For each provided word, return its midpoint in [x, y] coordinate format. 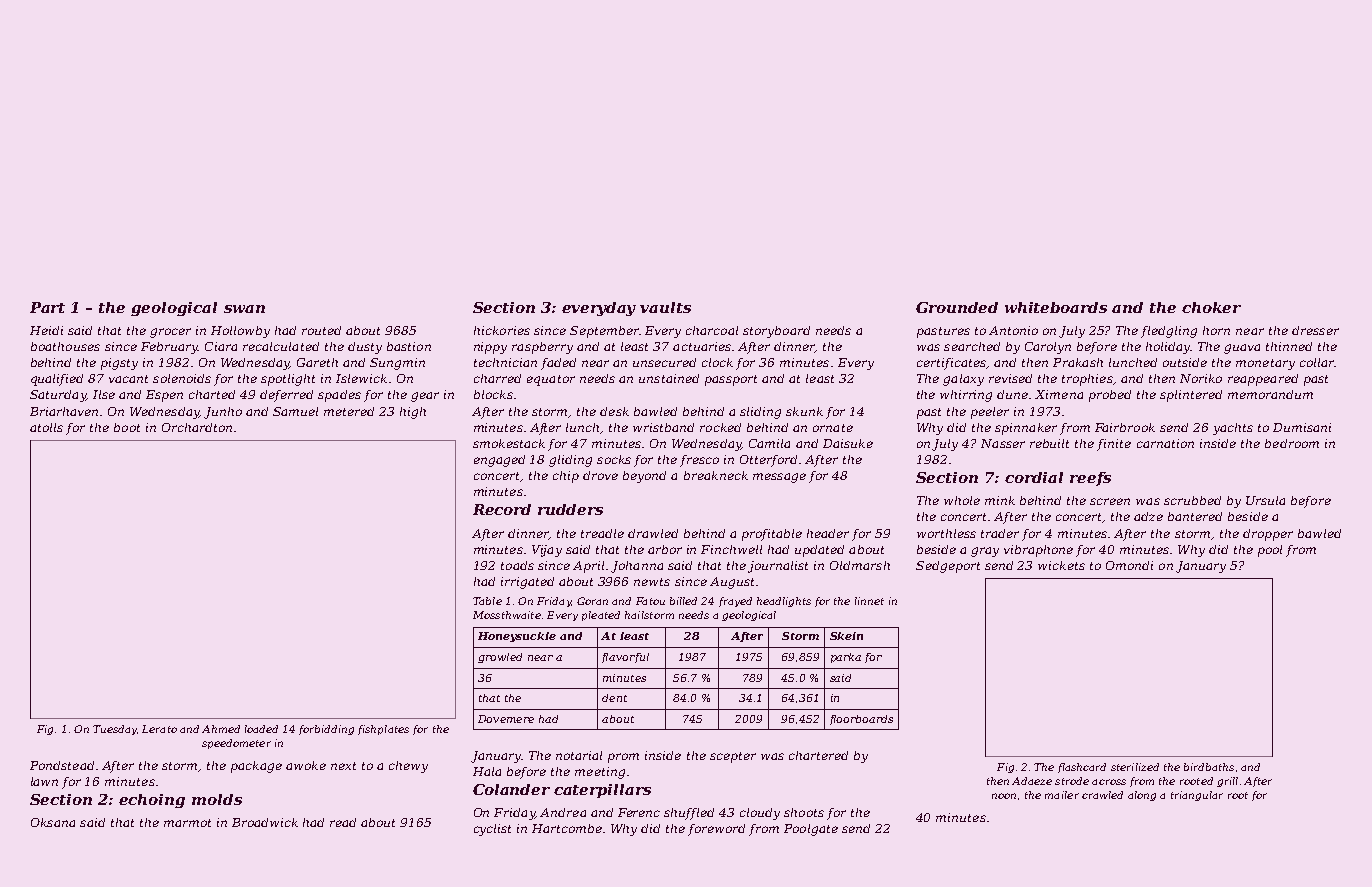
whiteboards [1056, 307]
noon [1004, 796]
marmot [187, 823]
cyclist [492, 830]
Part [47, 307]
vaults [665, 307]
